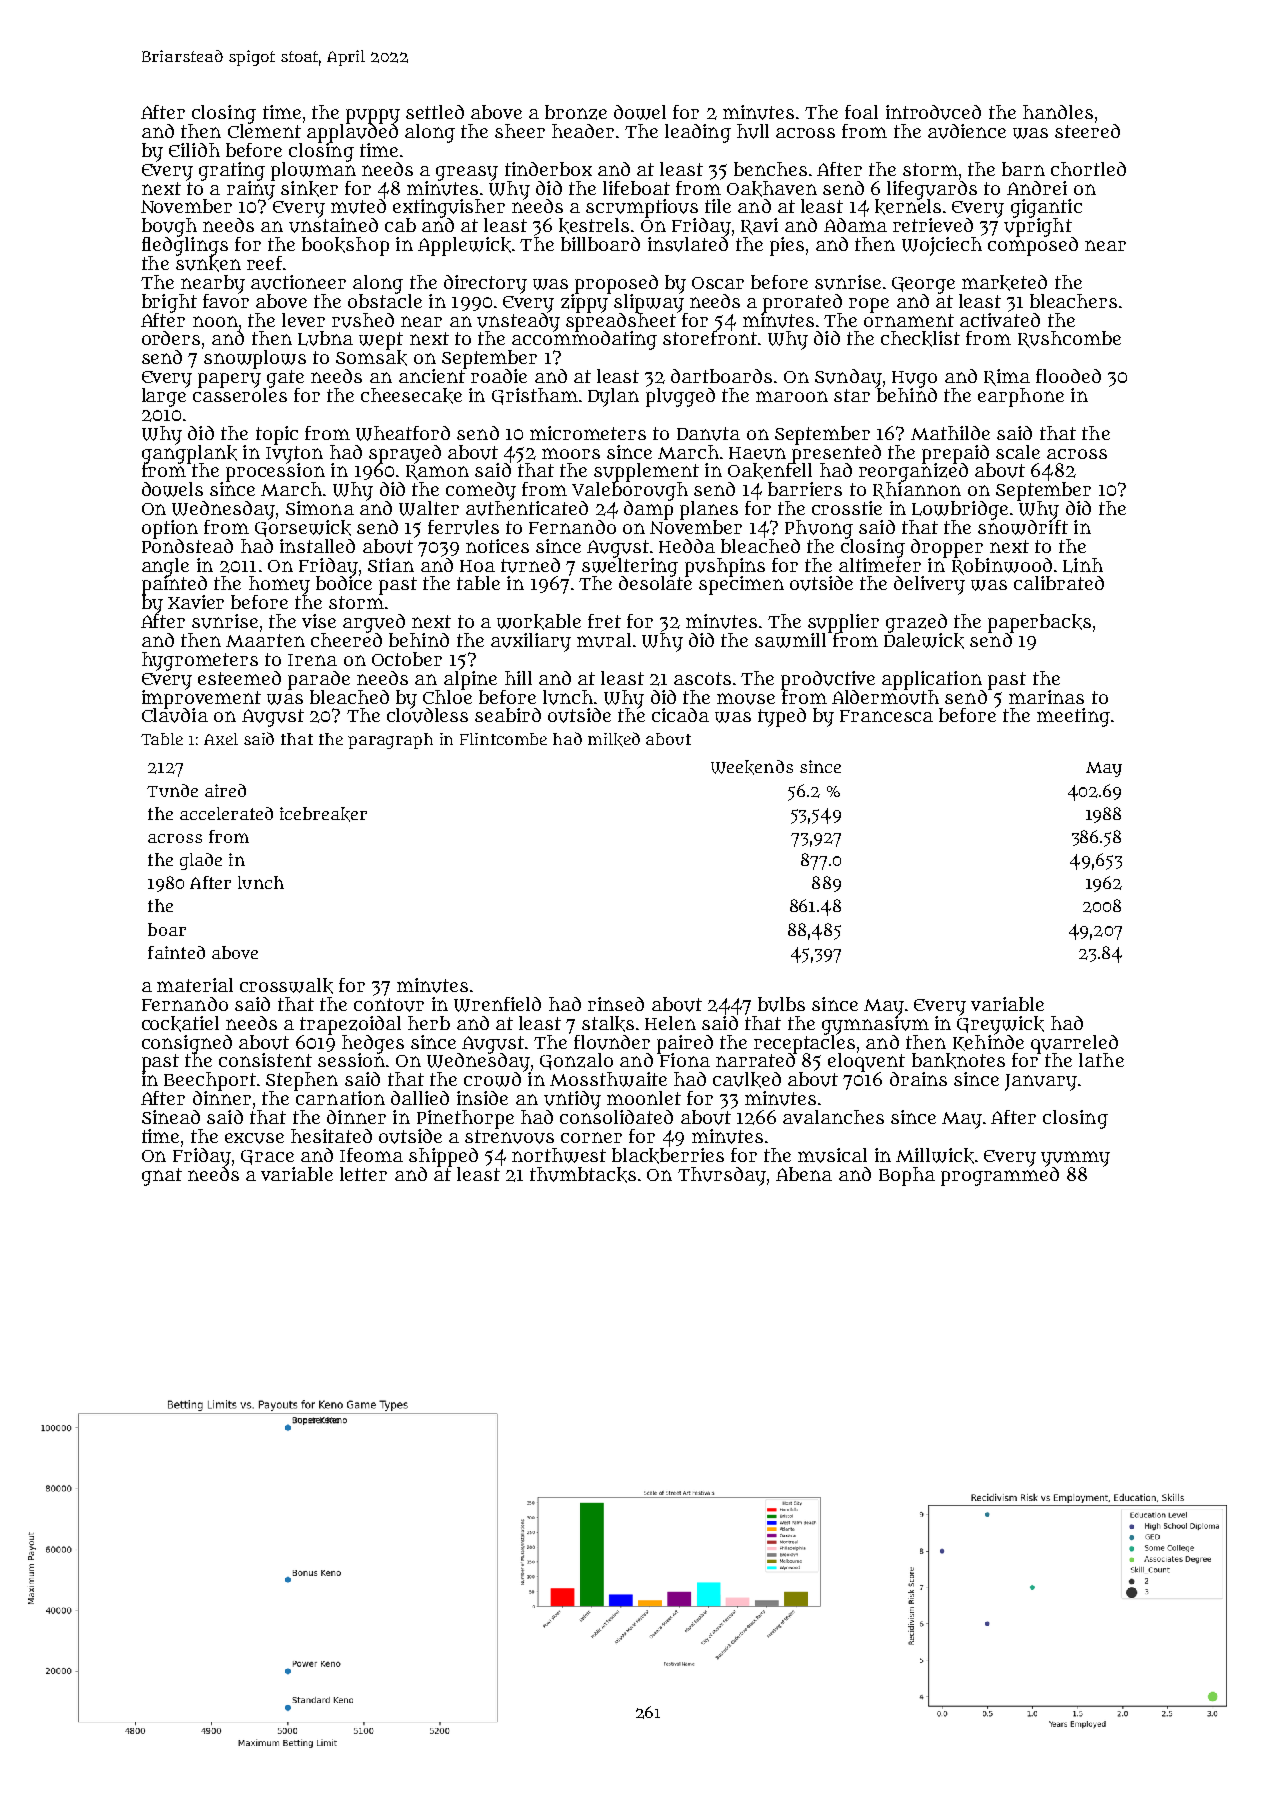 This document has width=1270, height=1796. What do you see at coordinates (608, 1079) in the document?
I see `Mossthwaite` at bounding box center [608, 1079].
